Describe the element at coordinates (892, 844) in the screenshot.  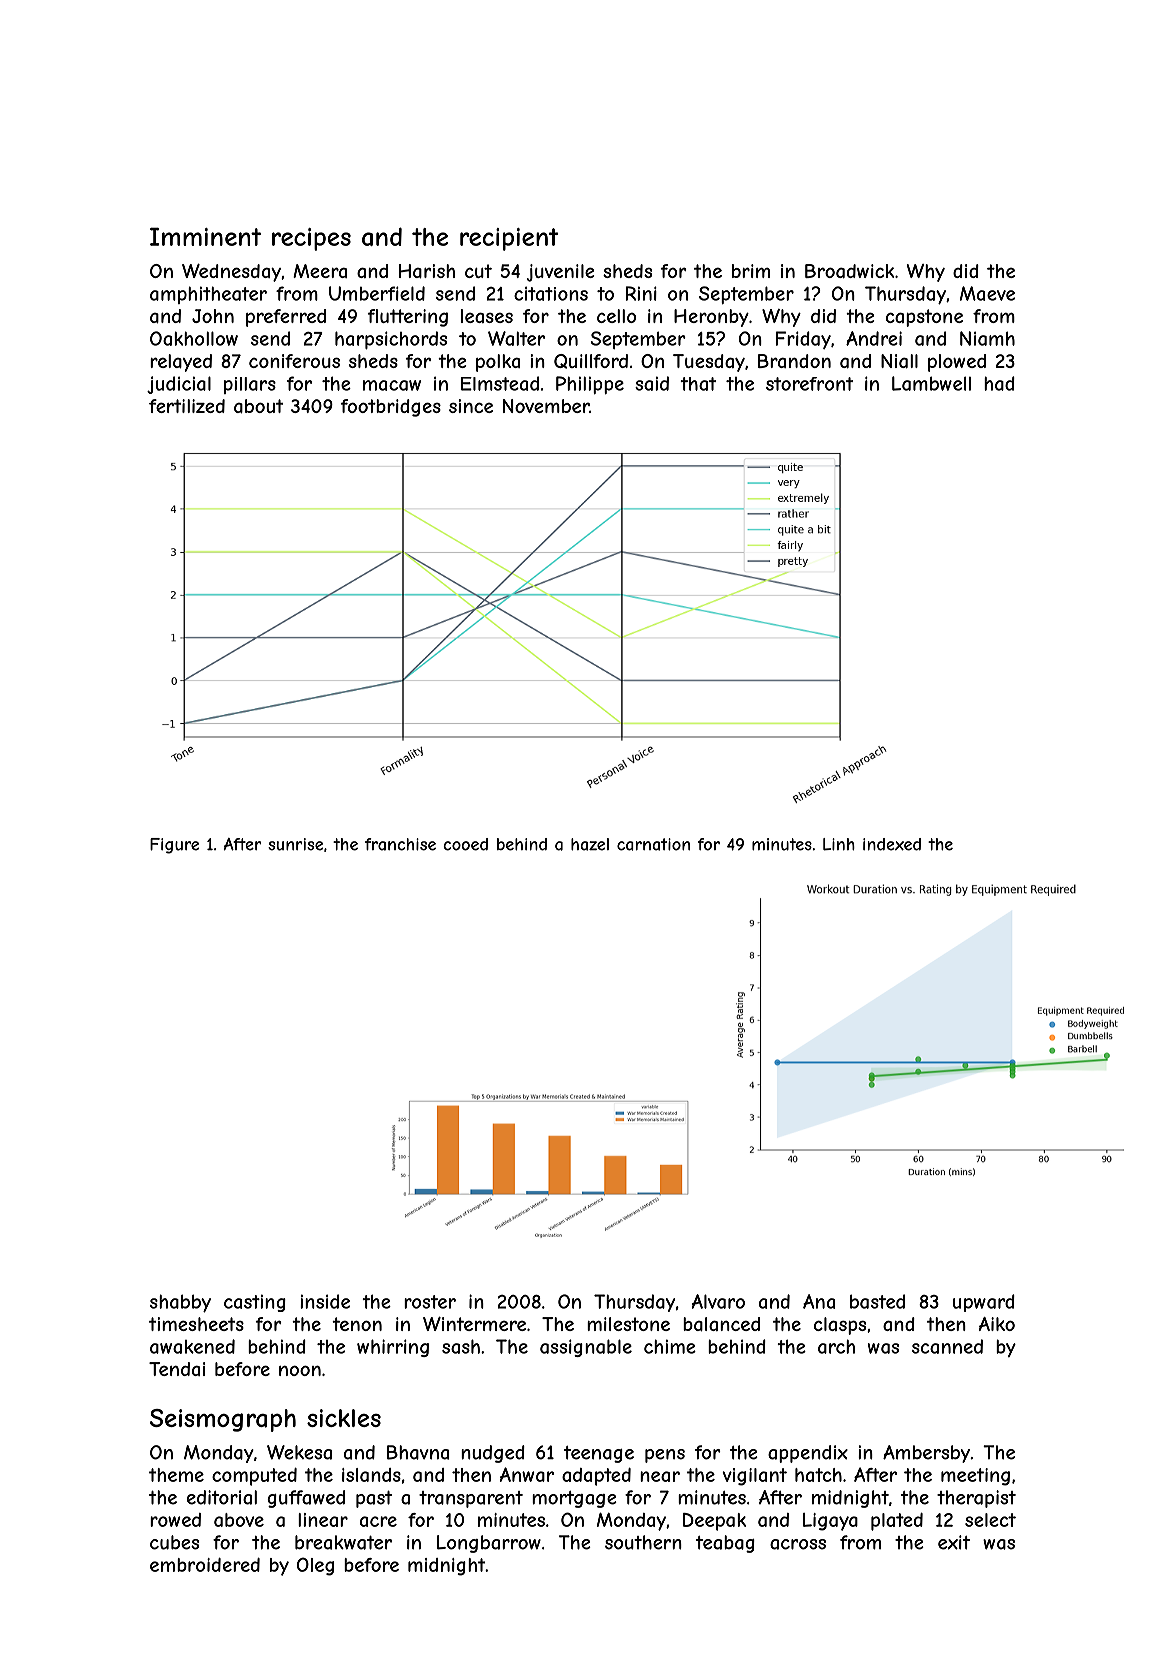
I see `indexed` at that location.
